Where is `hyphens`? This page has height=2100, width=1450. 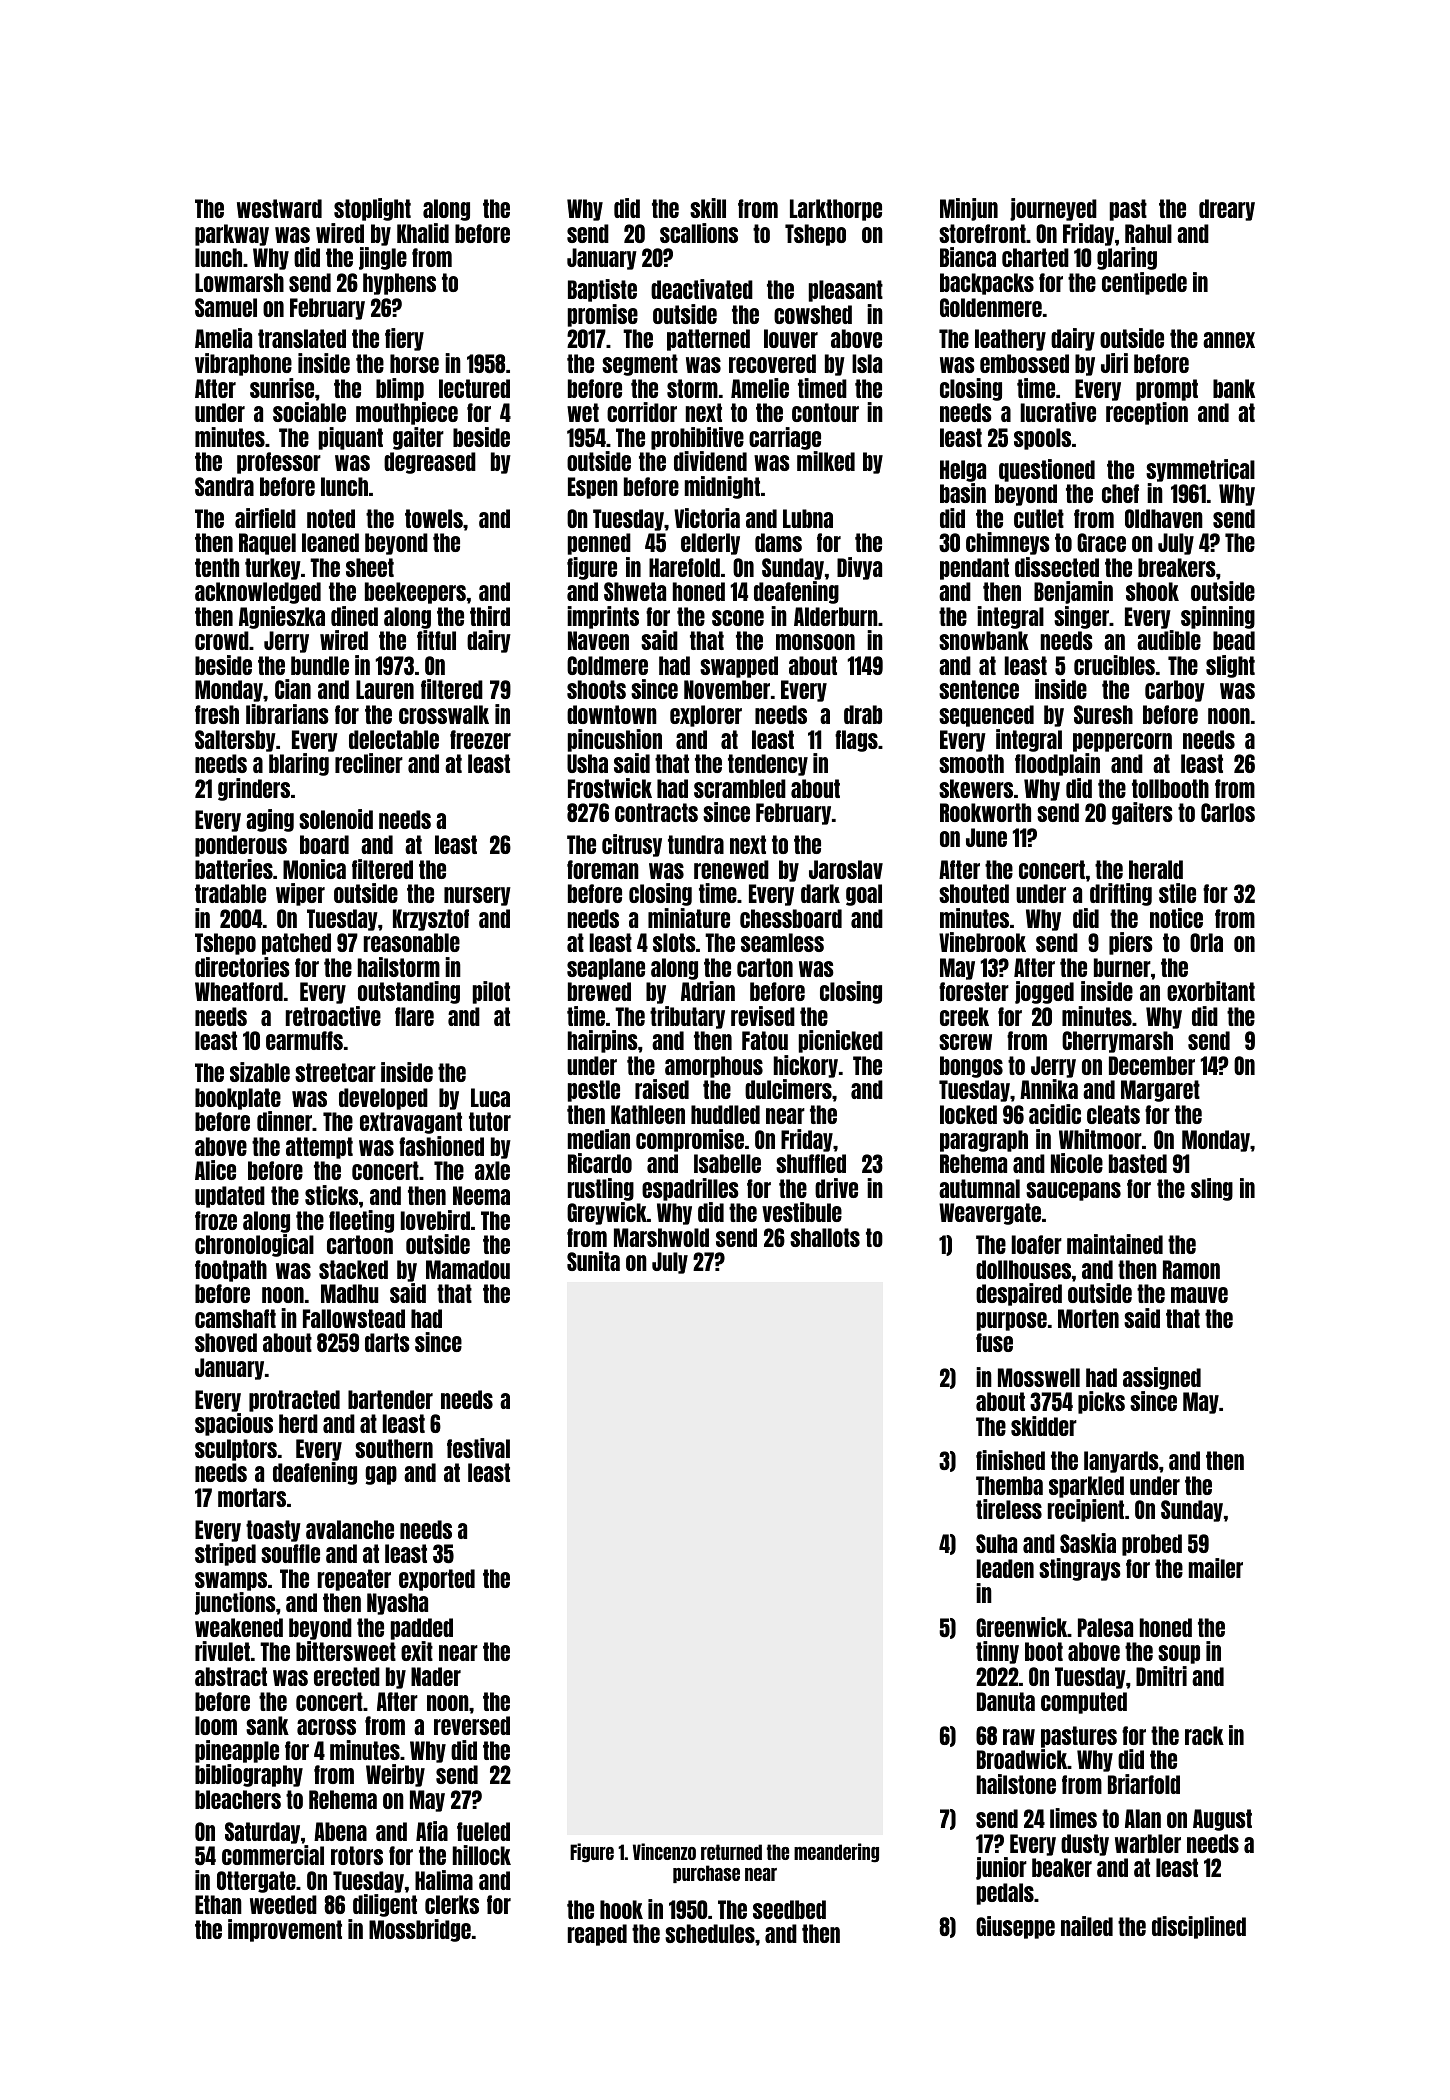
hyphens is located at coordinates (399, 284).
